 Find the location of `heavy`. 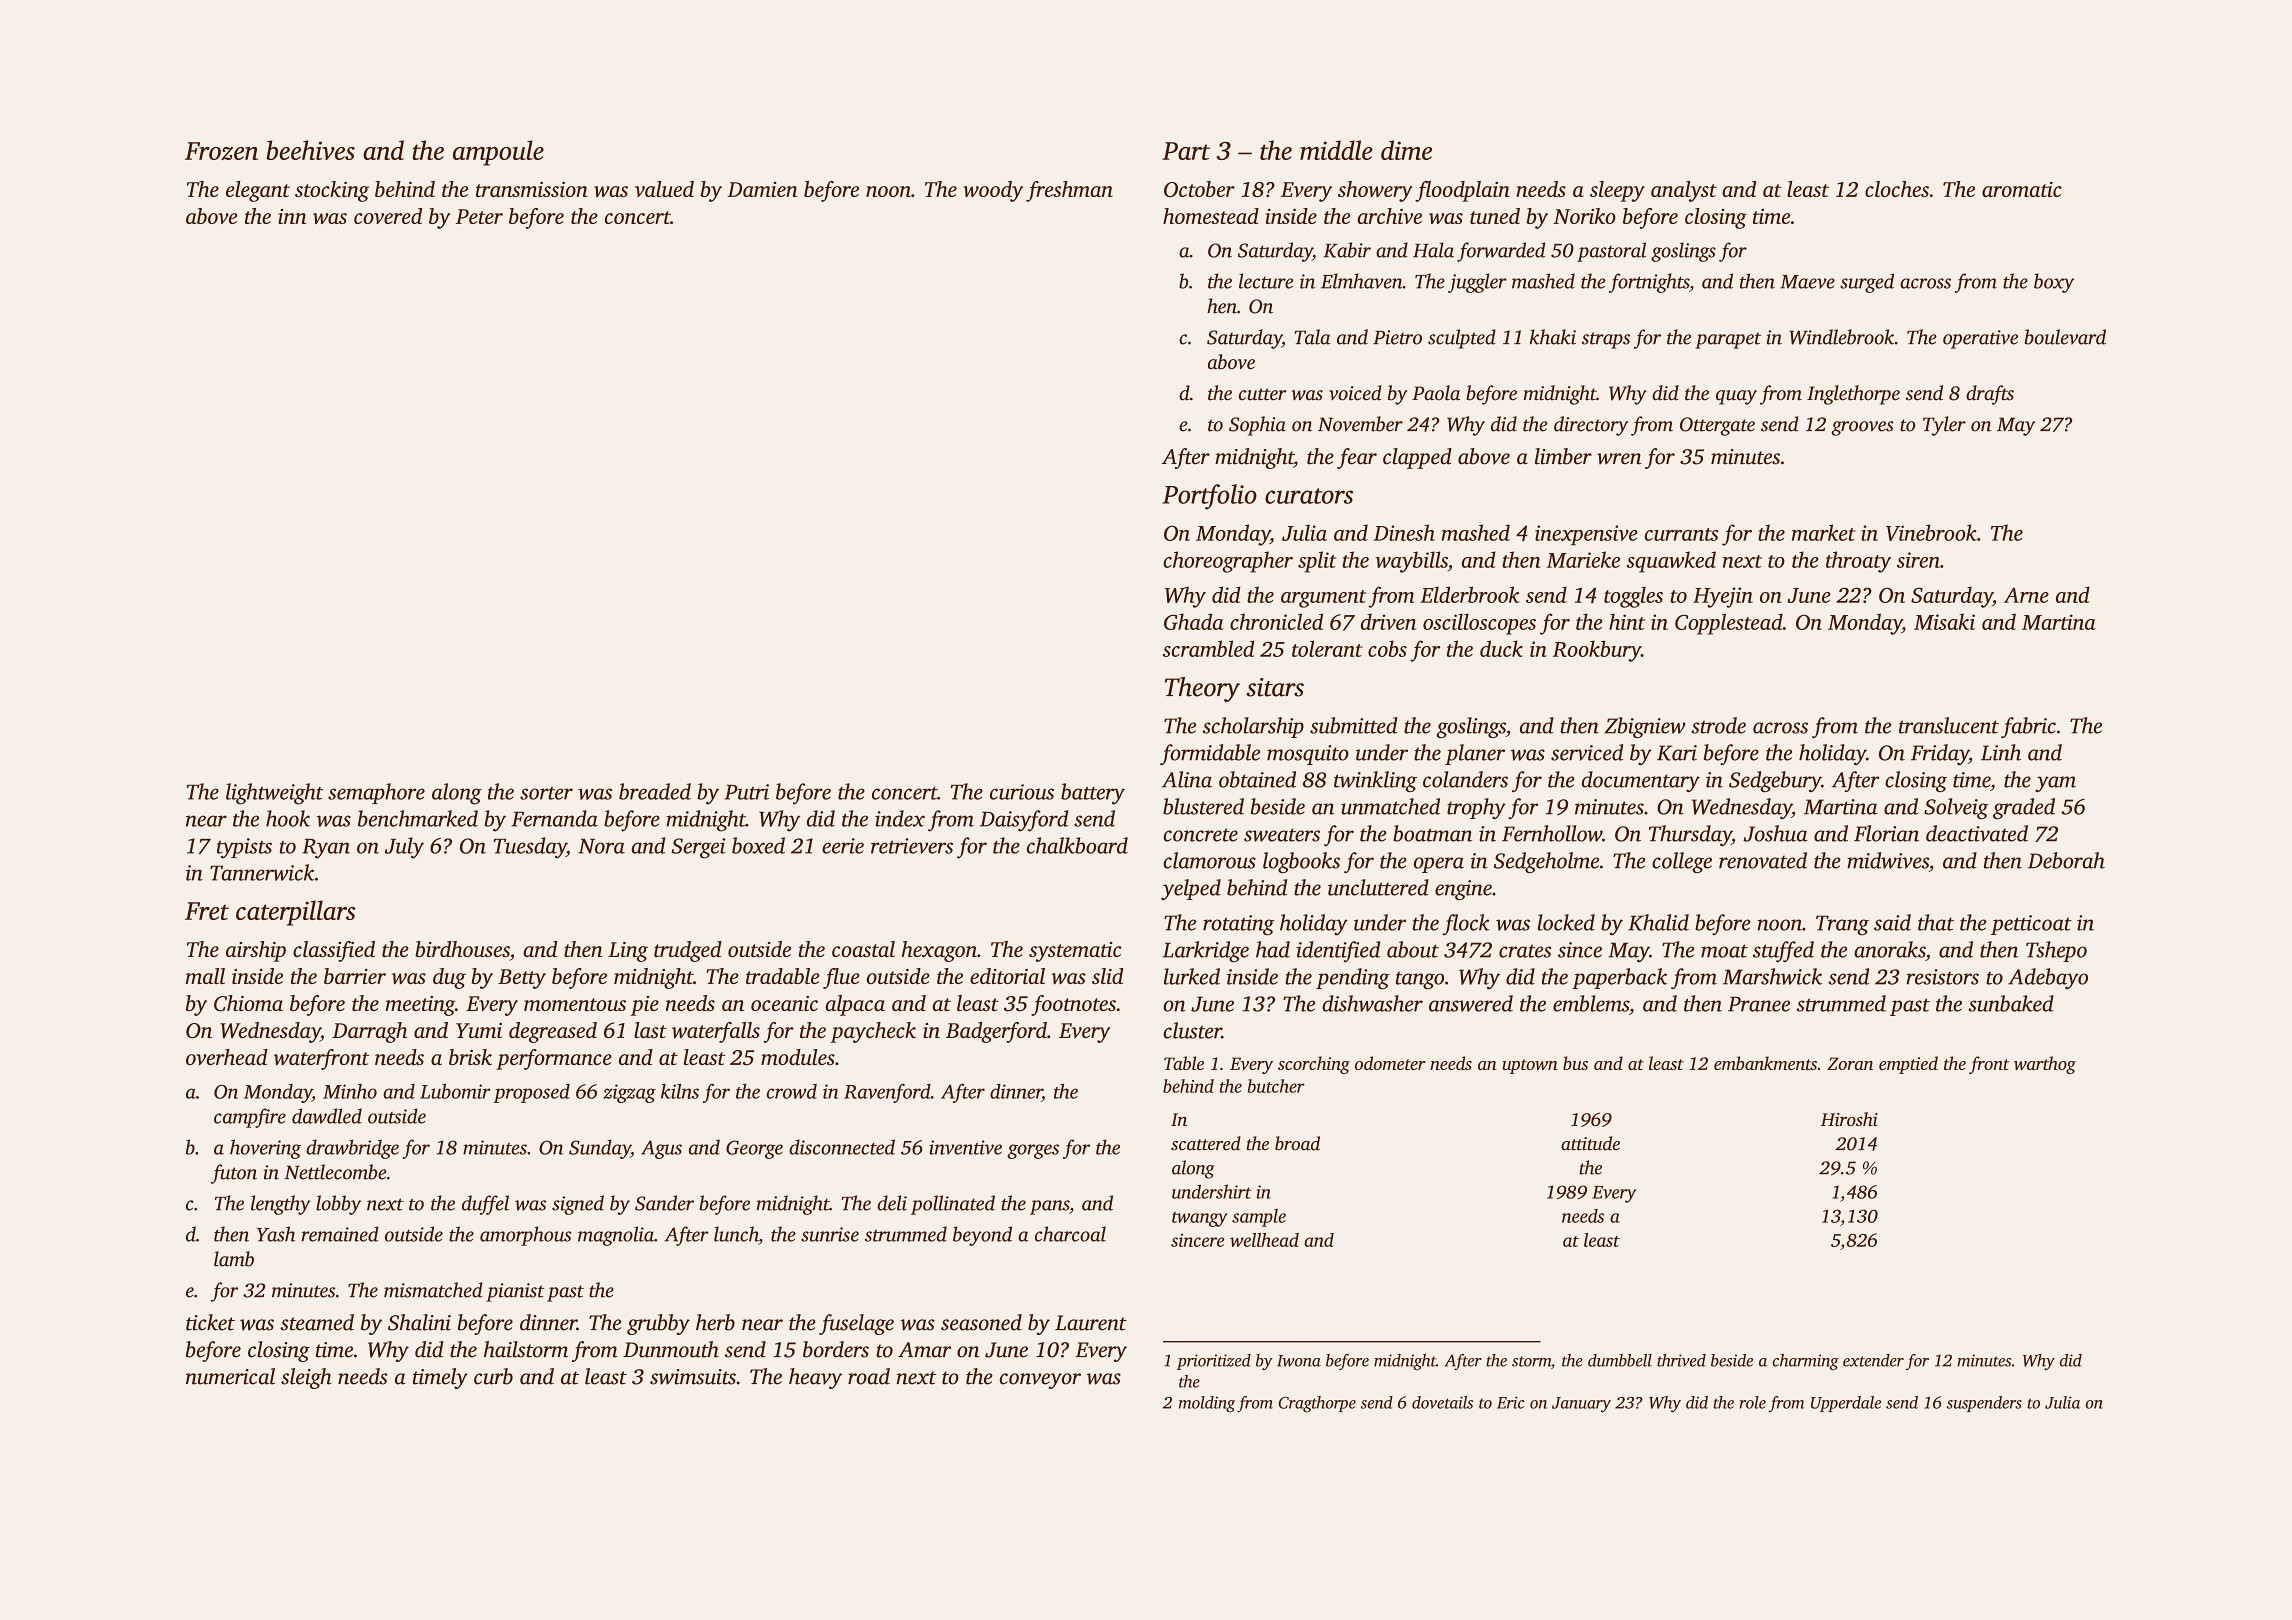

heavy is located at coordinates (815, 1378).
